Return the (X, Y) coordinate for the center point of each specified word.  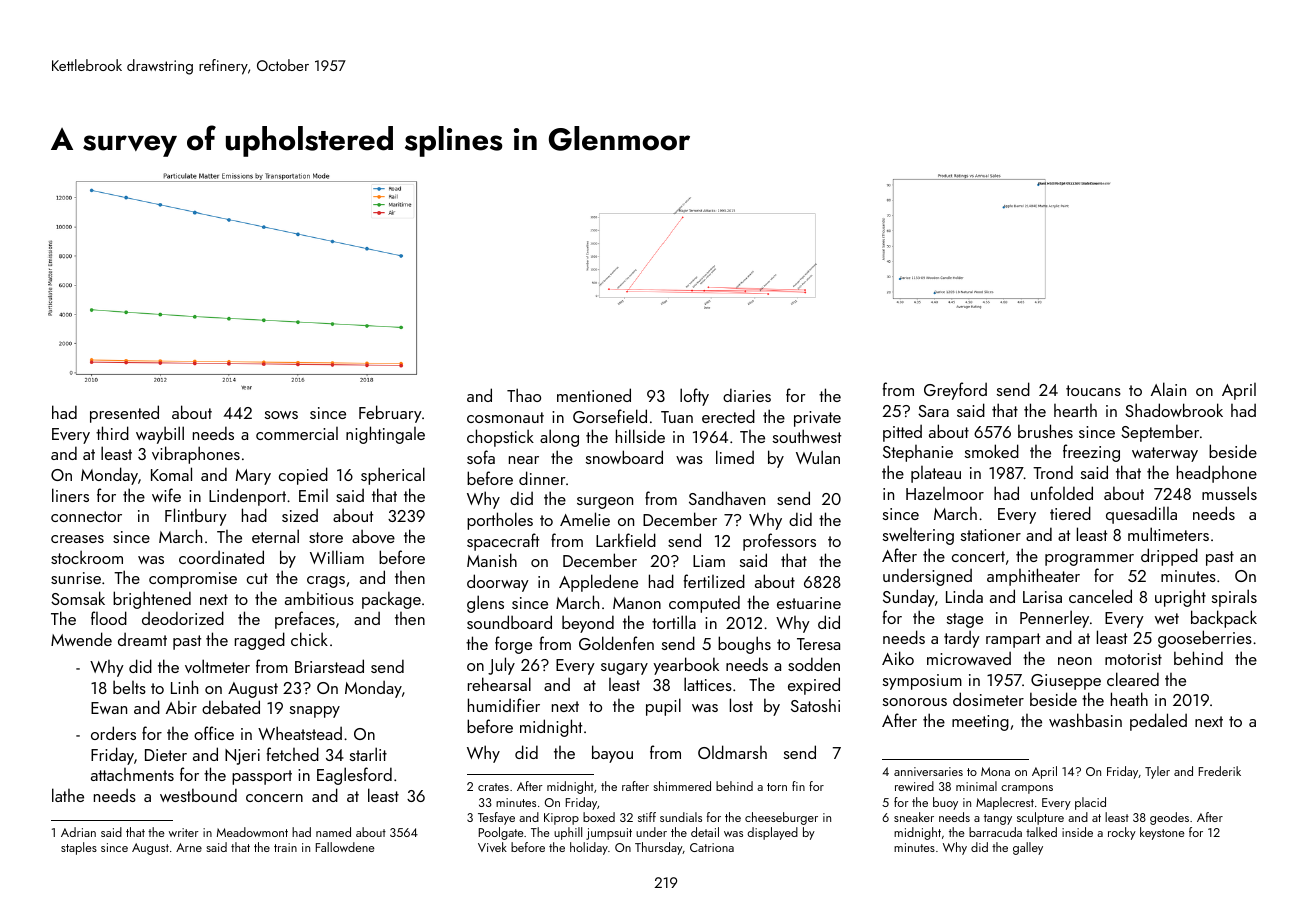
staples (79, 848)
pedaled (1158, 722)
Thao (524, 395)
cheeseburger (781, 818)
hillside (640, 436)
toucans (1093, 390)
